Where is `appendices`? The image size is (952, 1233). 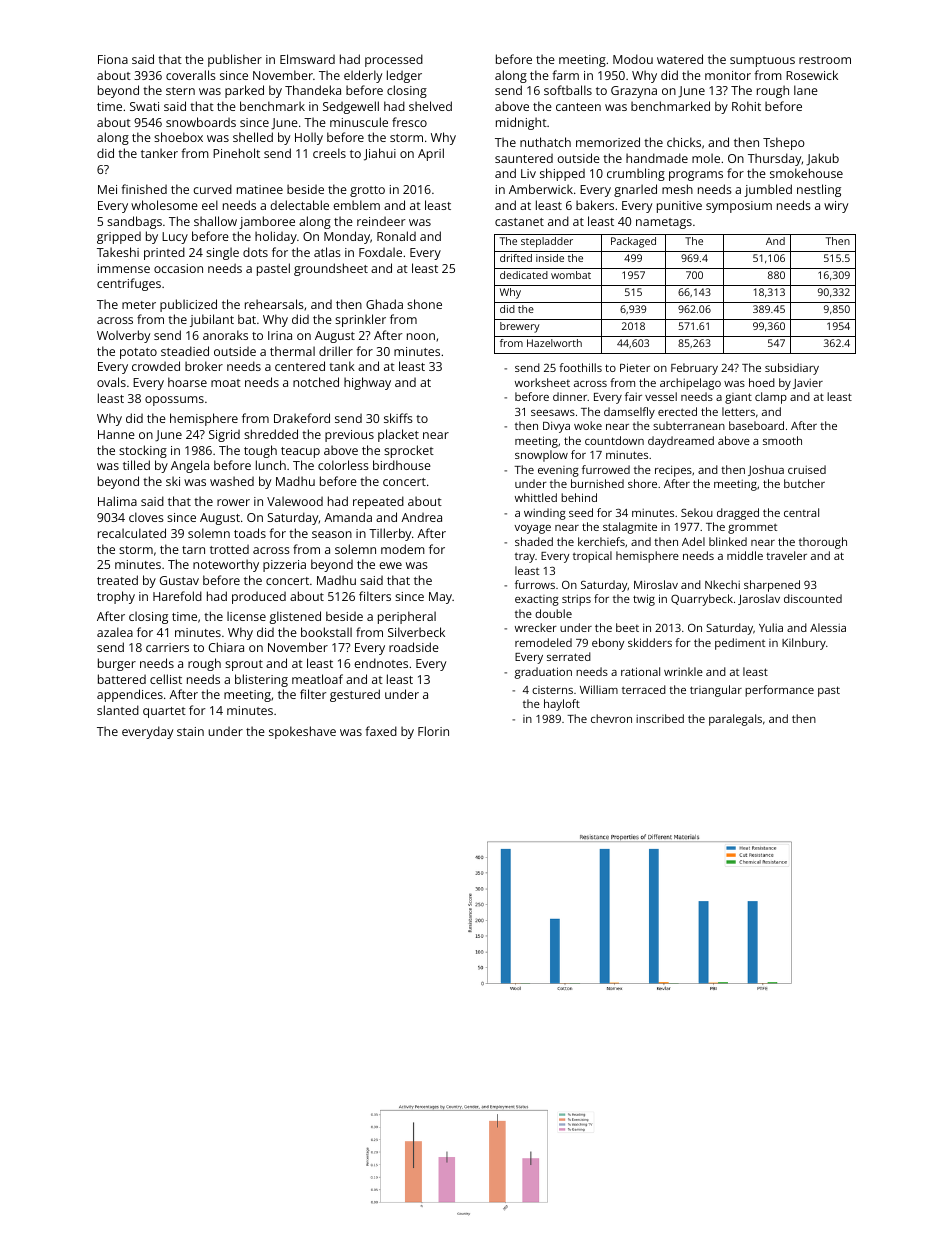 appendices is located at coordinates (130, 695).
